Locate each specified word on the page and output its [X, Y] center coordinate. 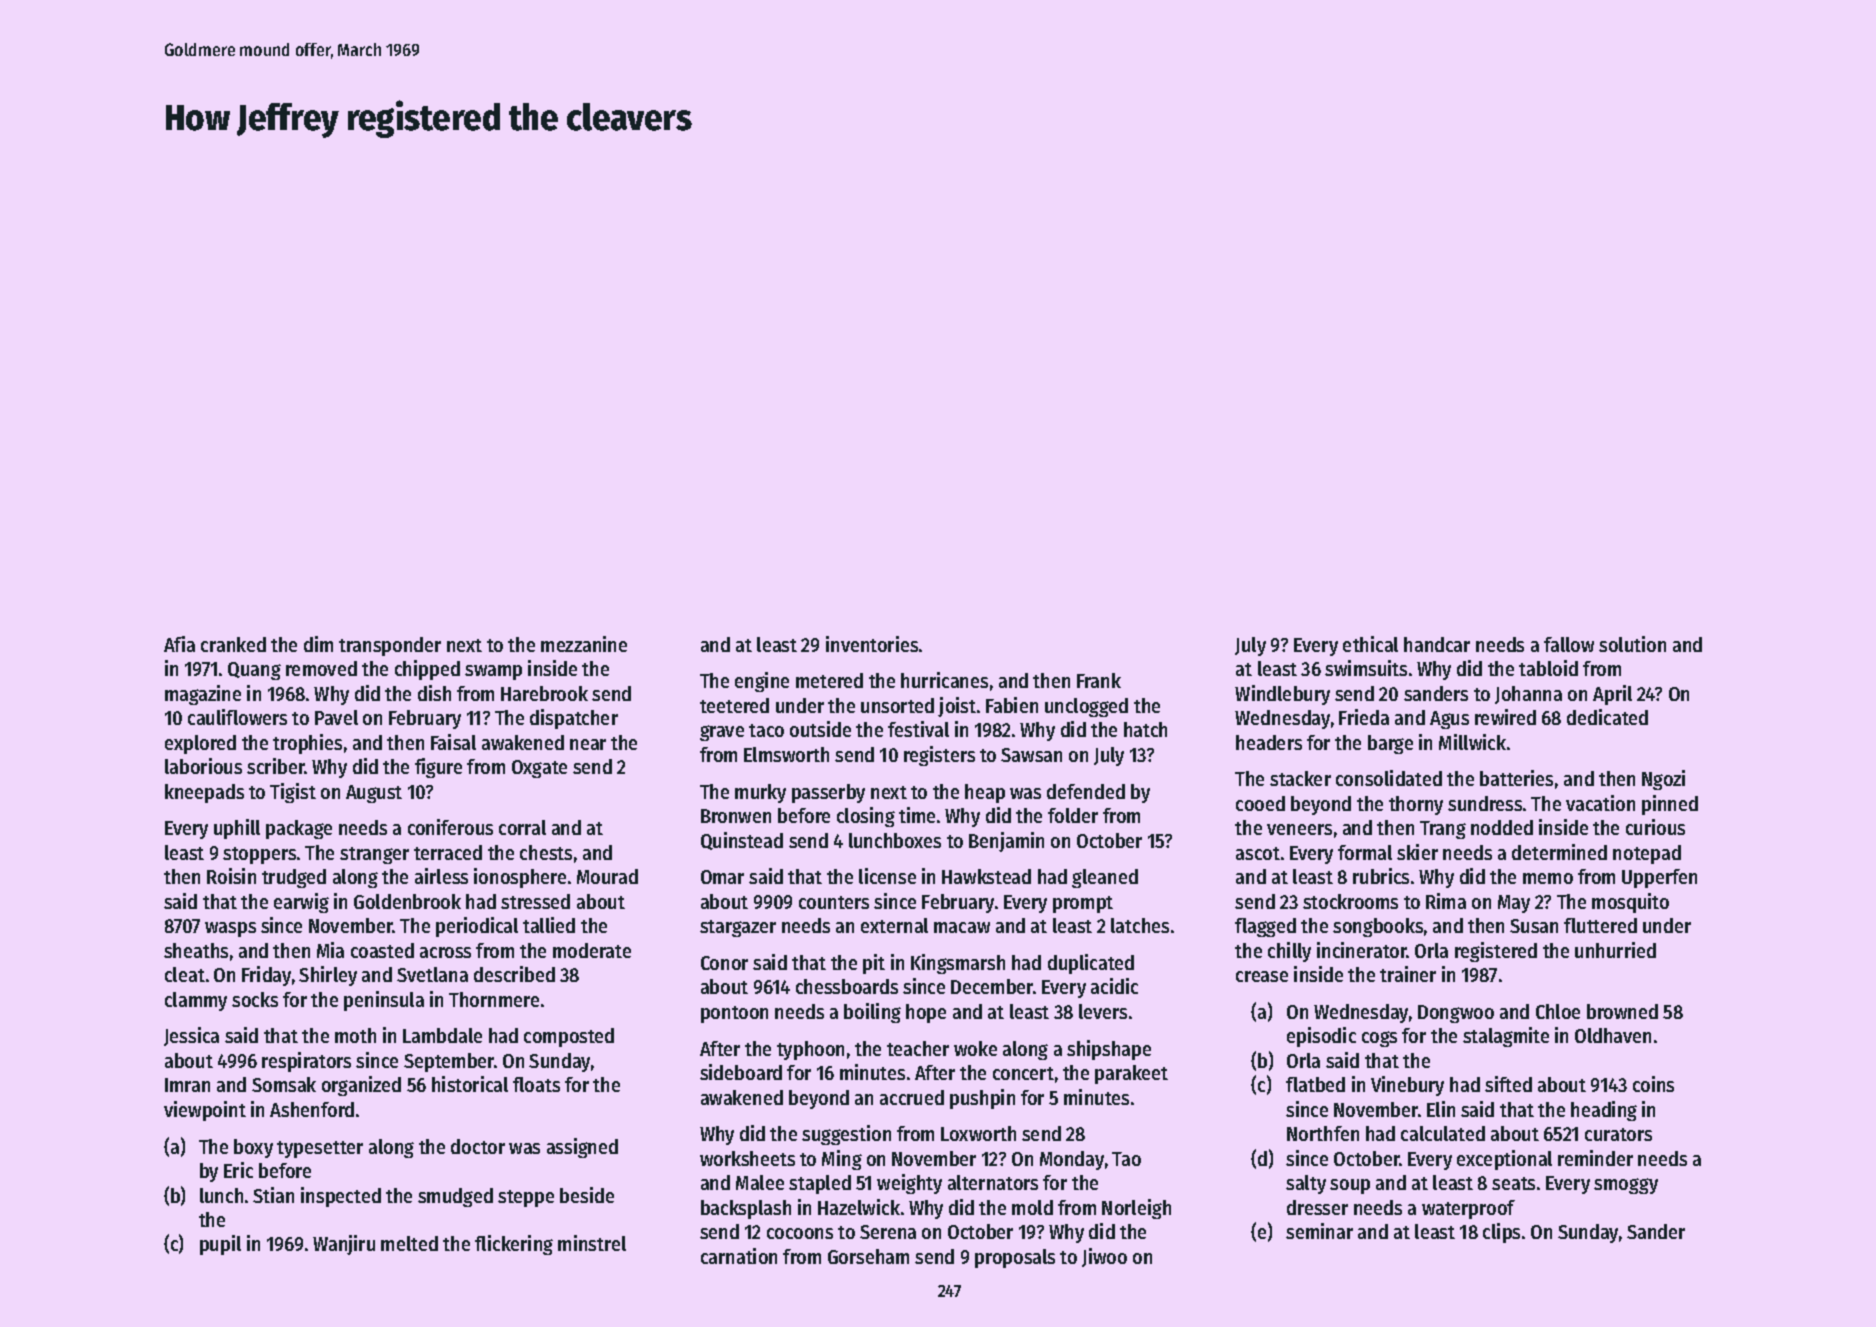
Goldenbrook [407, 901]
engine [762, 682]
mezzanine [584, 644]
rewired [1505, 717]
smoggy [1626, 1186]
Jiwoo [1104, 1257]
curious [1655, 827]
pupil [220, 1245]
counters [834, 902]
